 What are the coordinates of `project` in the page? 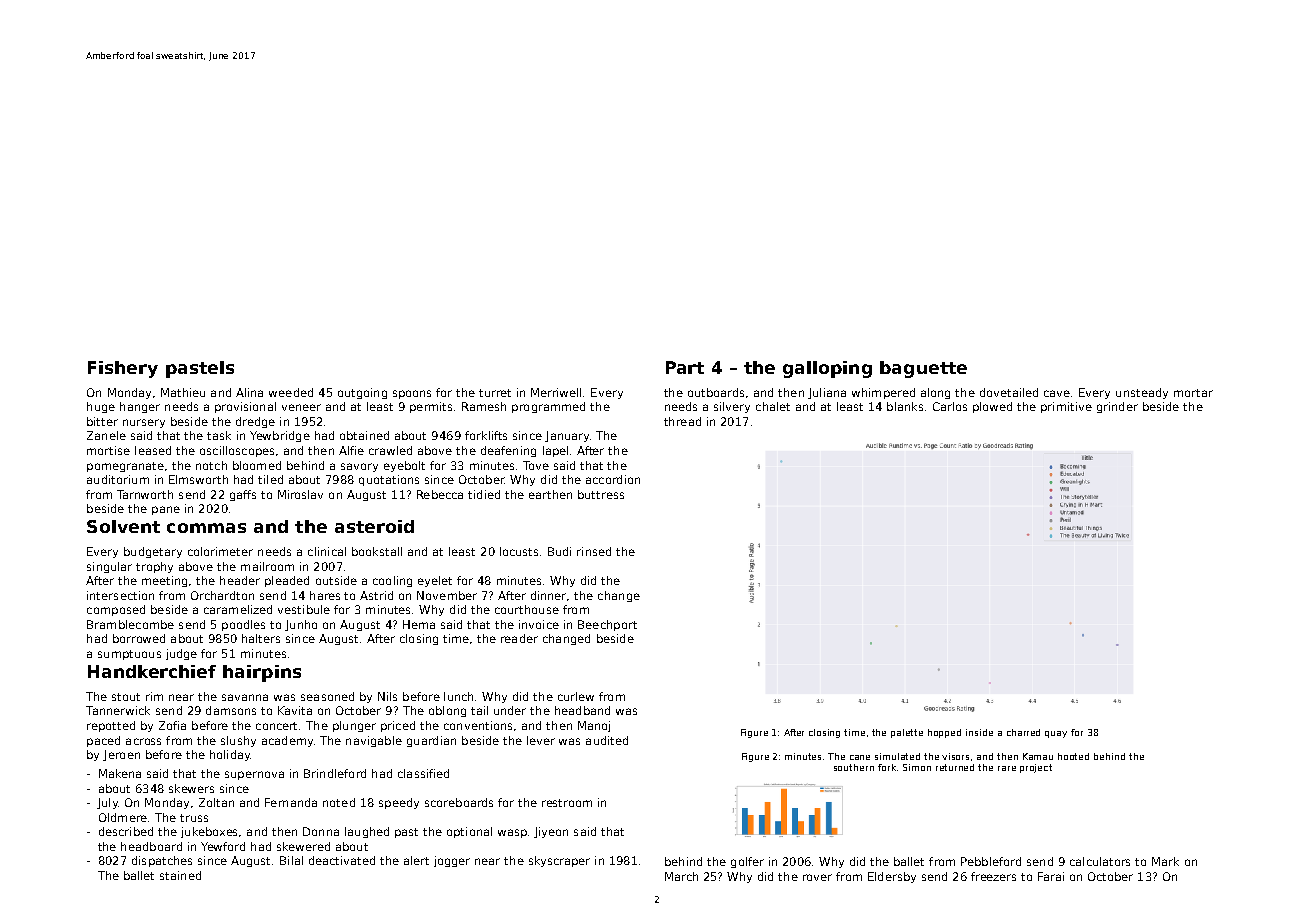 It's located at (1036, 768).
